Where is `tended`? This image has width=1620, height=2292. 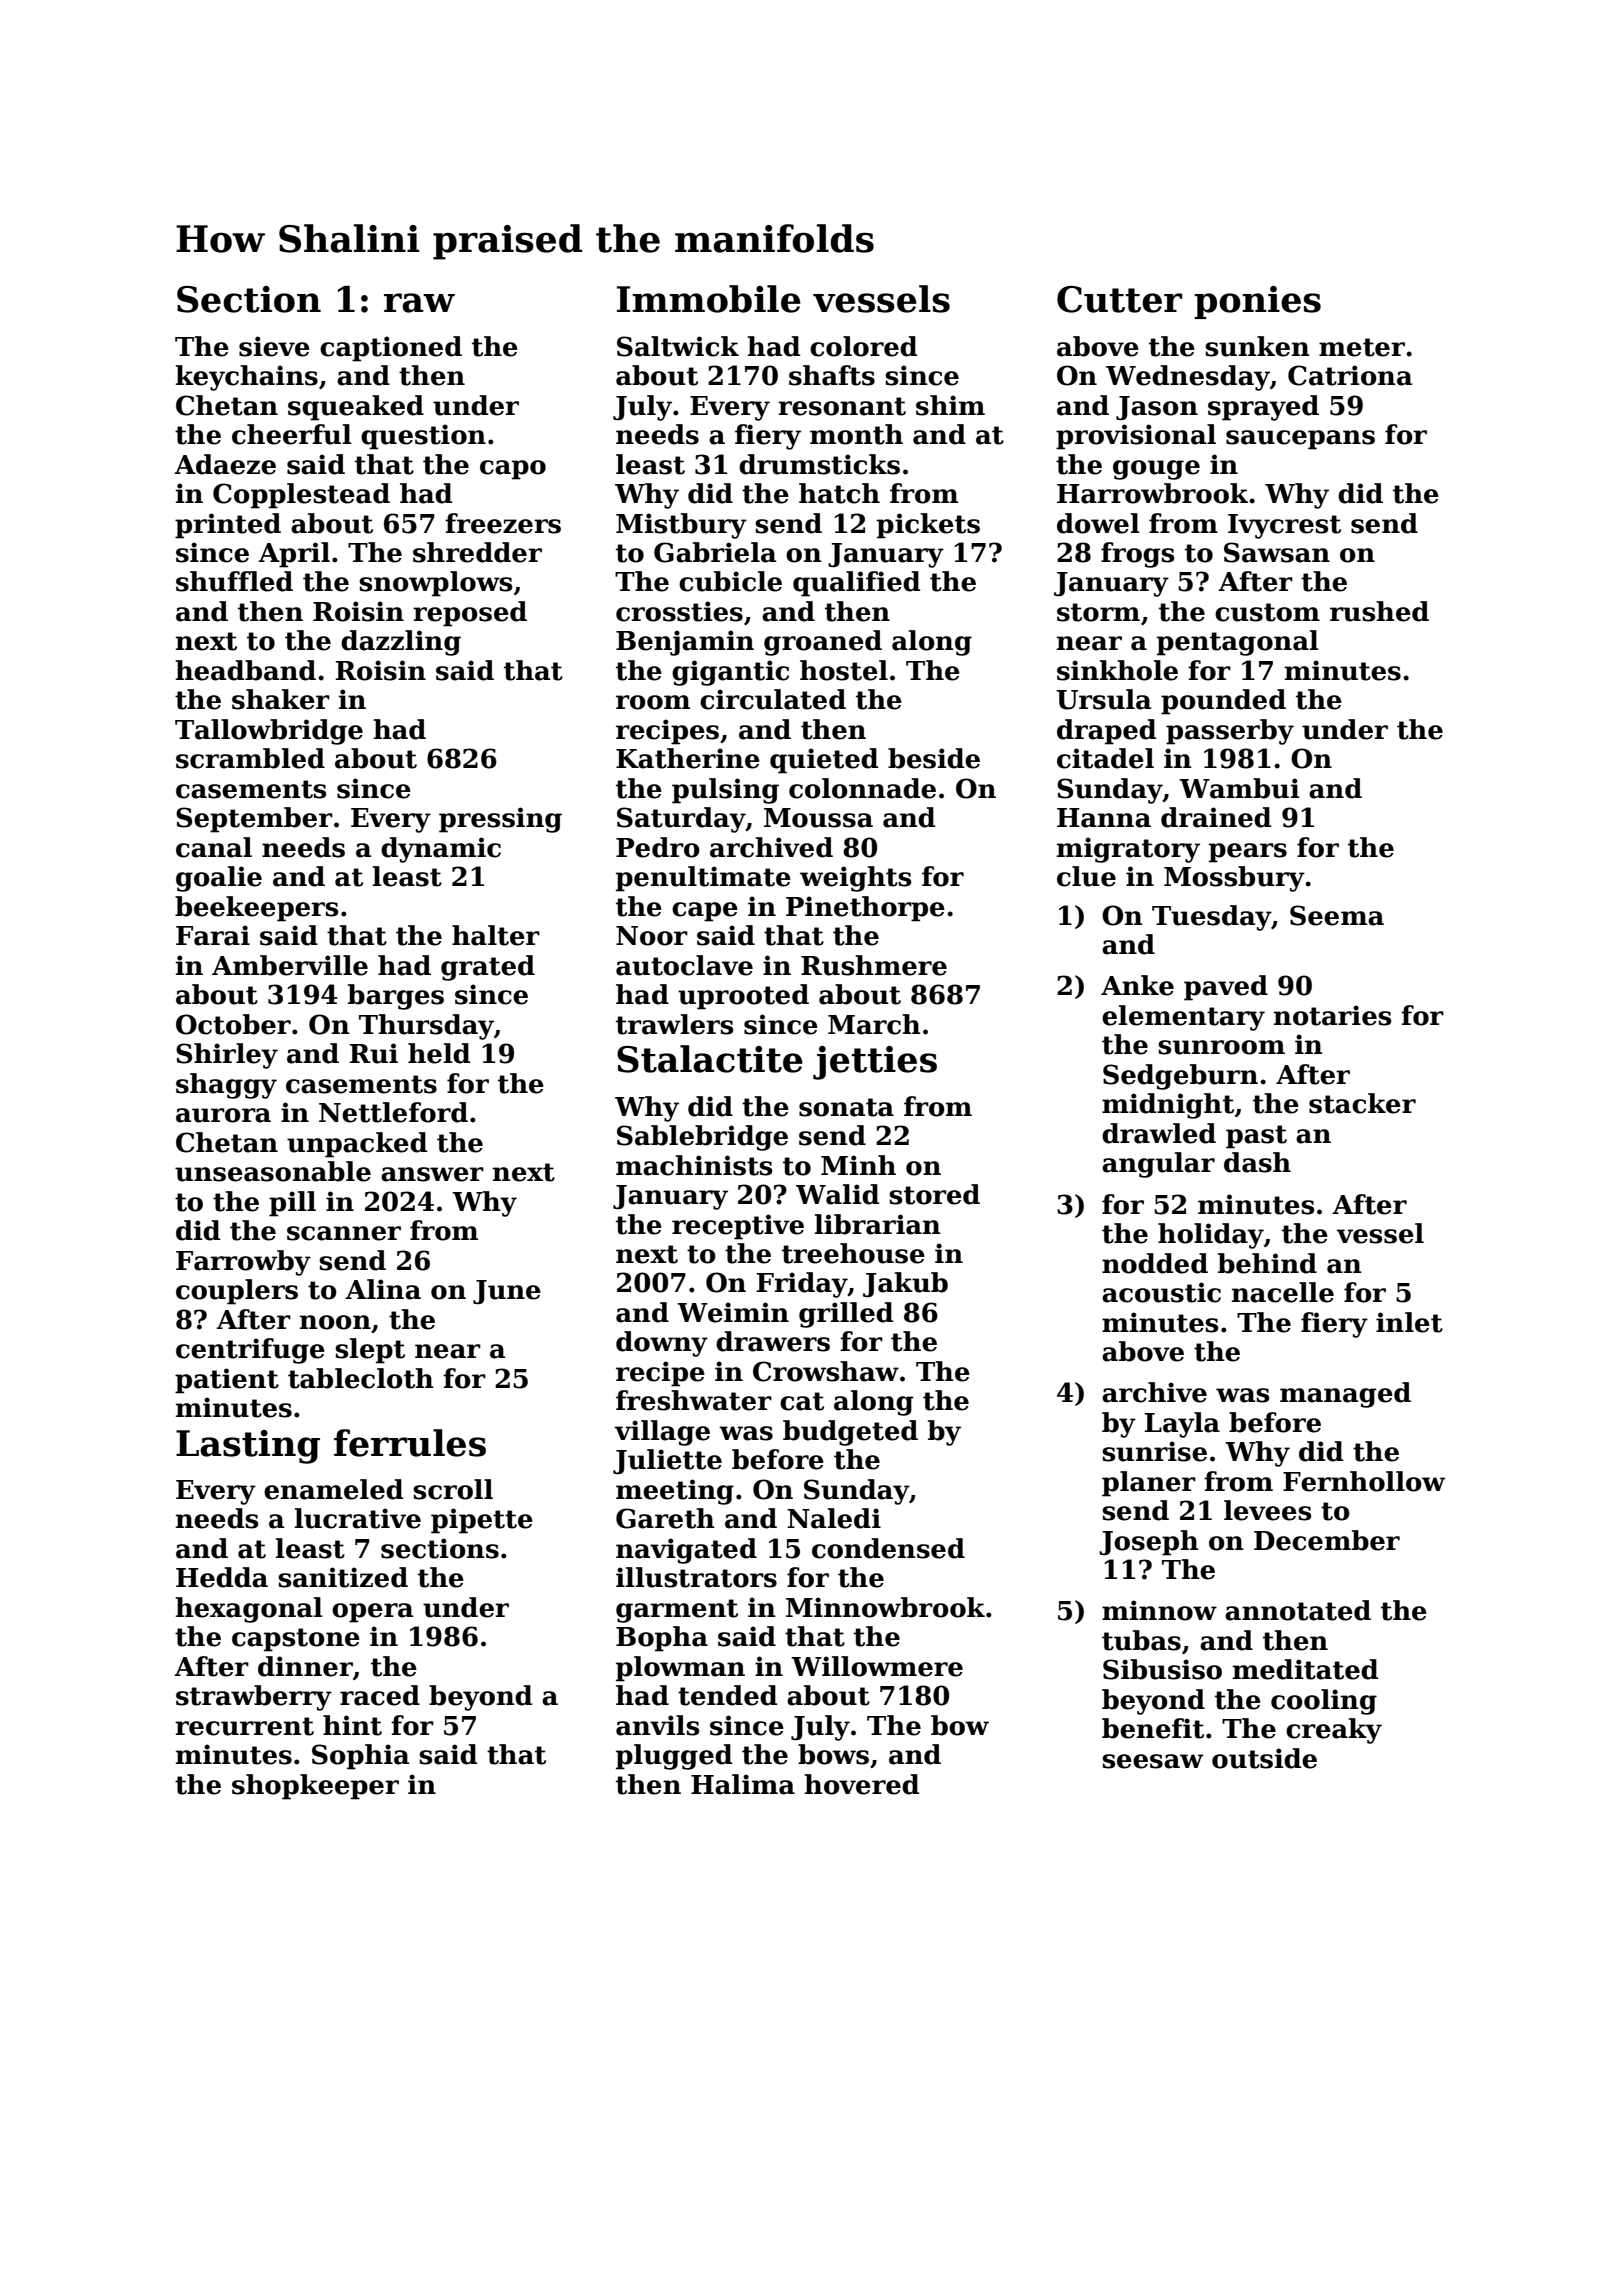 tended is located at coordinates (727, 1695).
